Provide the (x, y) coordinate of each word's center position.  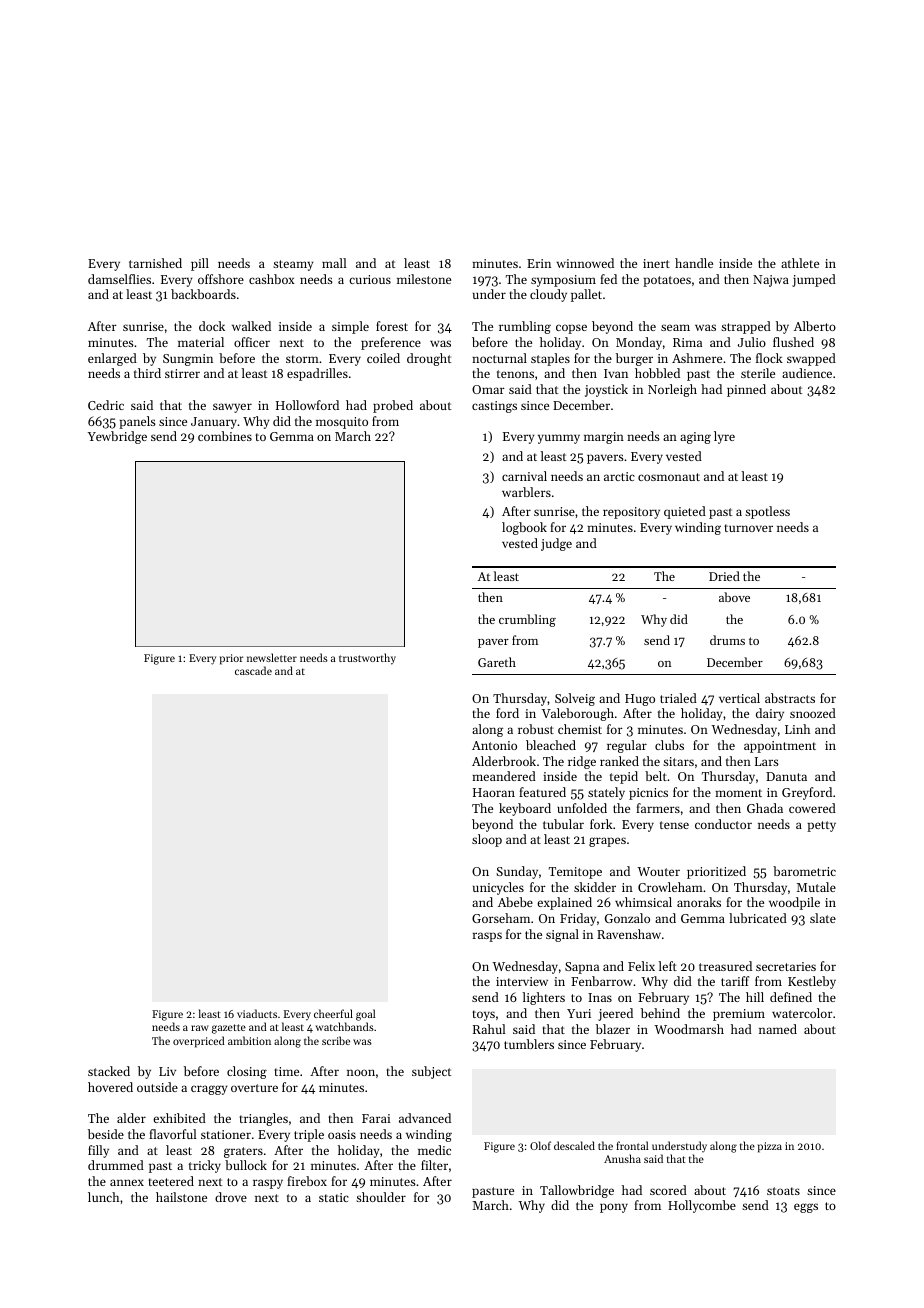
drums (727, 640)
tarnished (155, 263)
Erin (539, 263)
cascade (253, 670)
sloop (487, 840)
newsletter (272, 657)
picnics (648, 794)
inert (656, 263)
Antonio (494, 745)
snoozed (813, 713)
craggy (209, 1090)
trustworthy (367, 659)
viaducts (257, 1013)
